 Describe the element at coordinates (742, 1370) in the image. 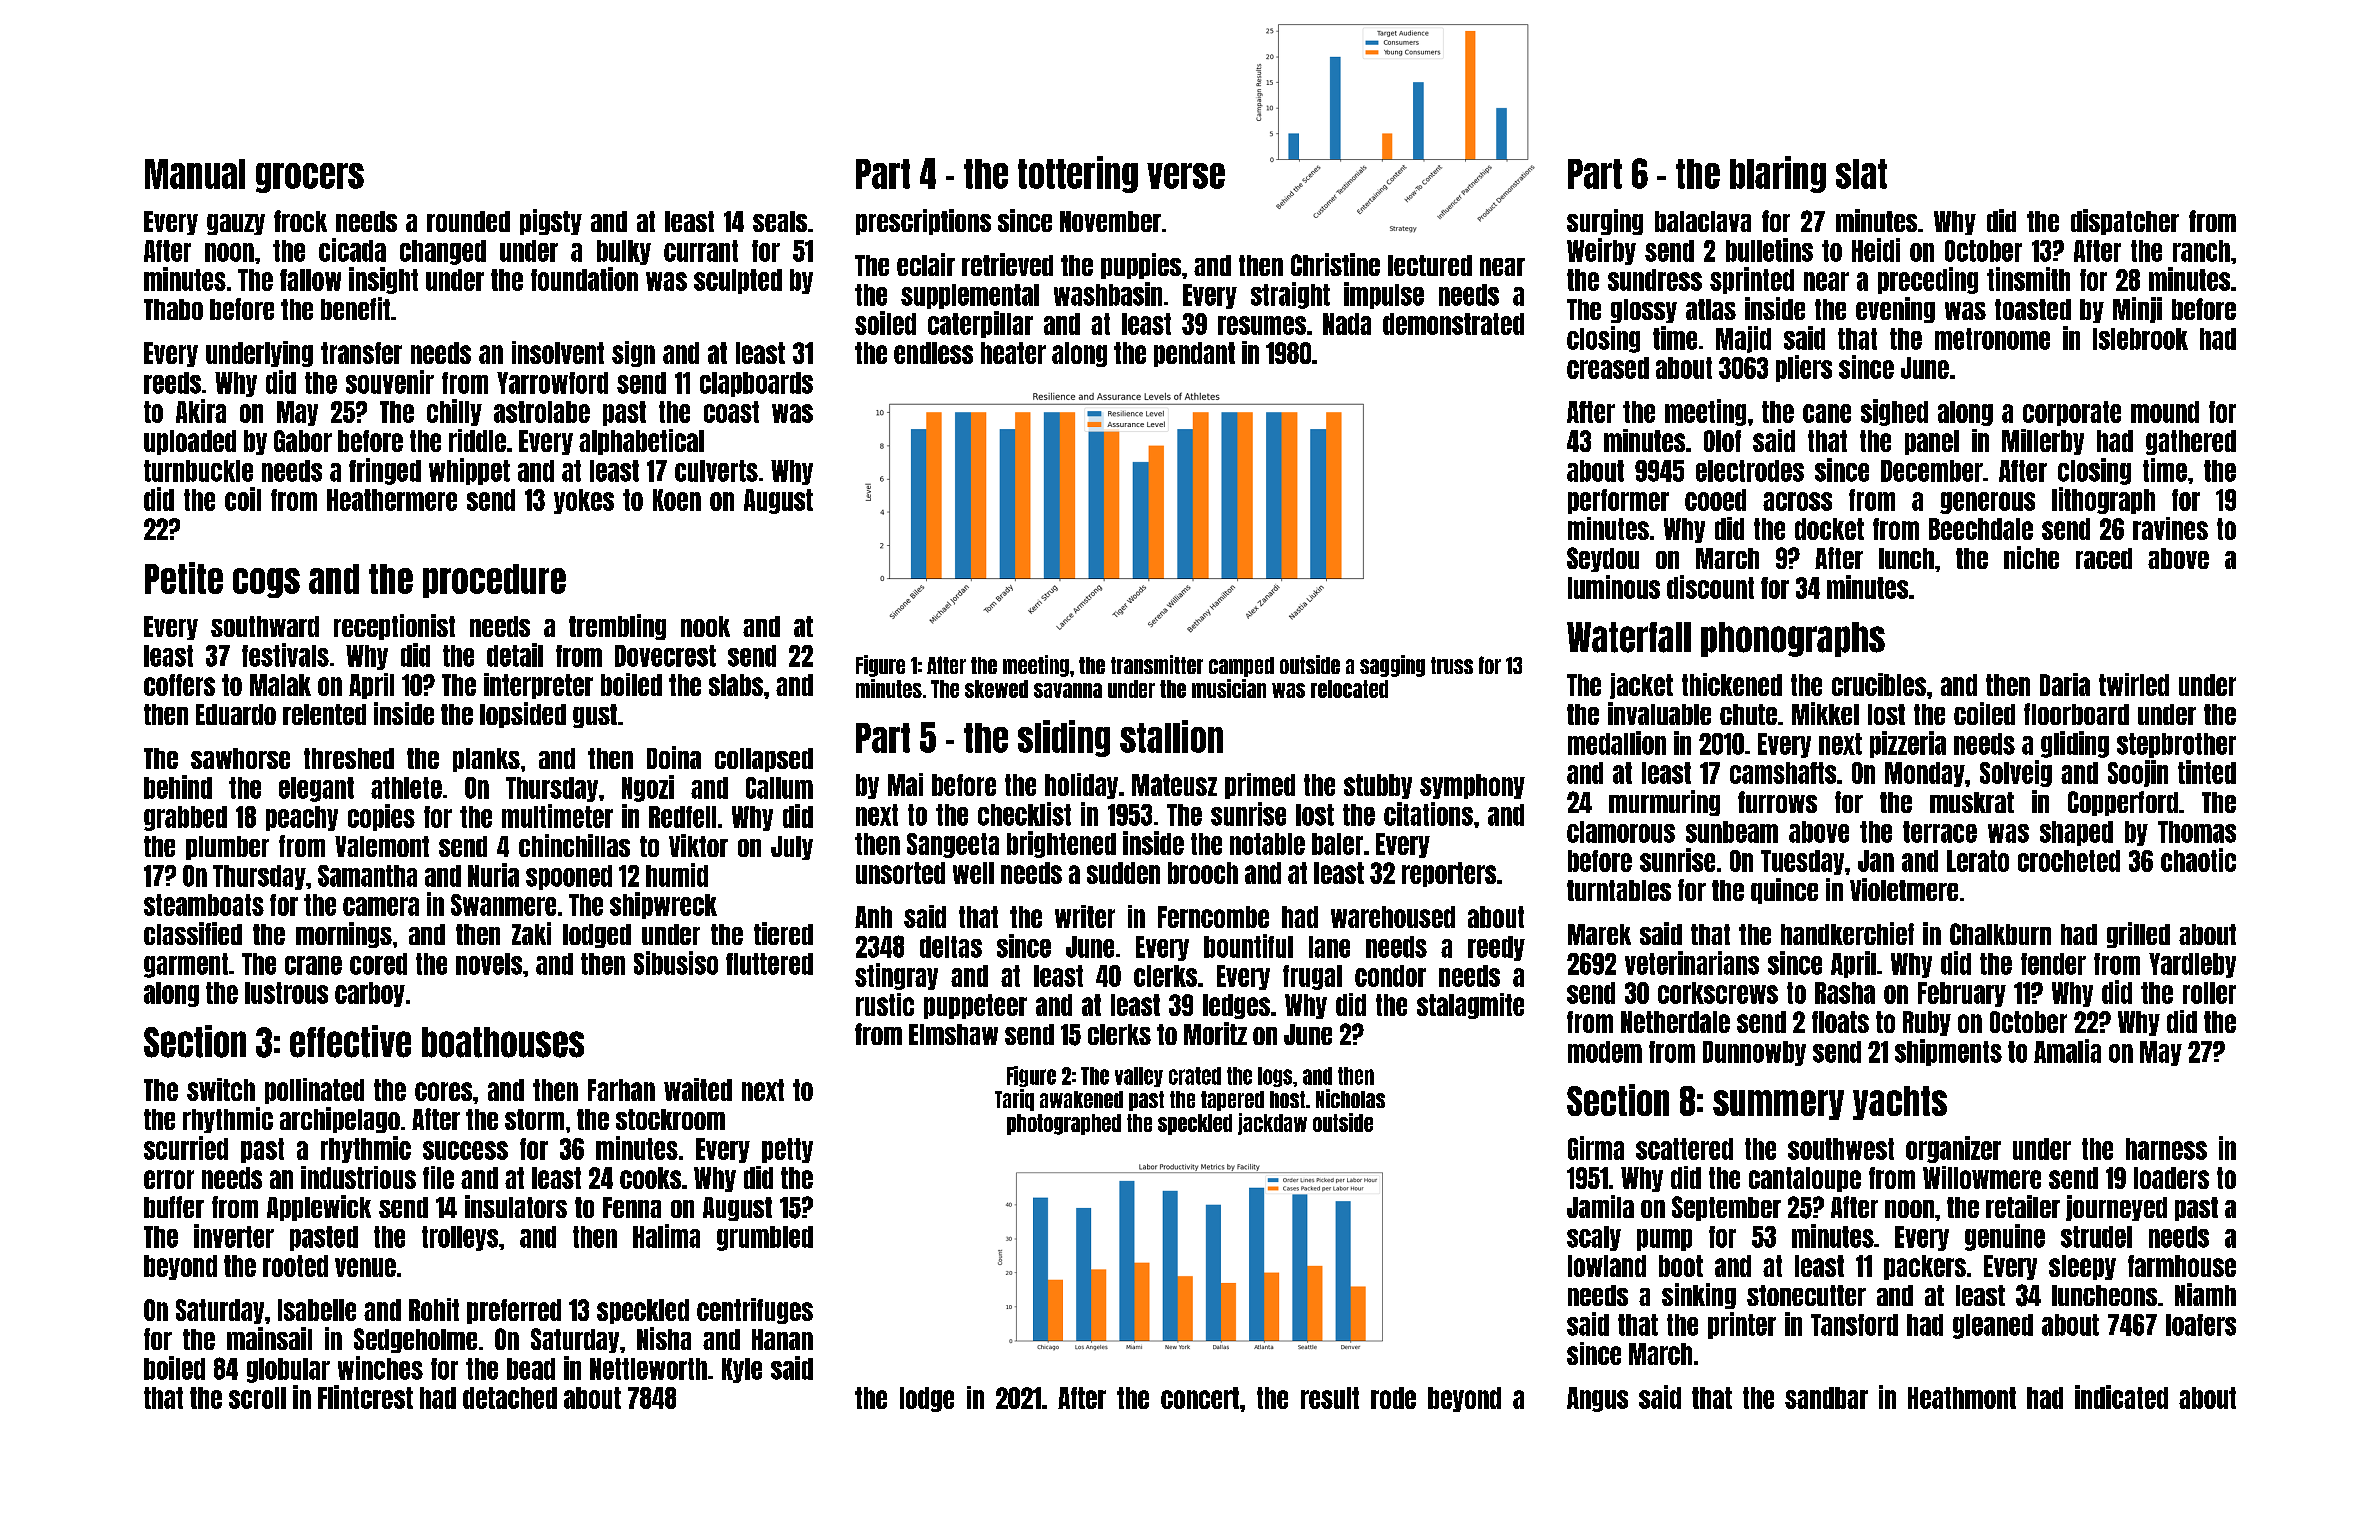

I see `Kyle` at that location.
